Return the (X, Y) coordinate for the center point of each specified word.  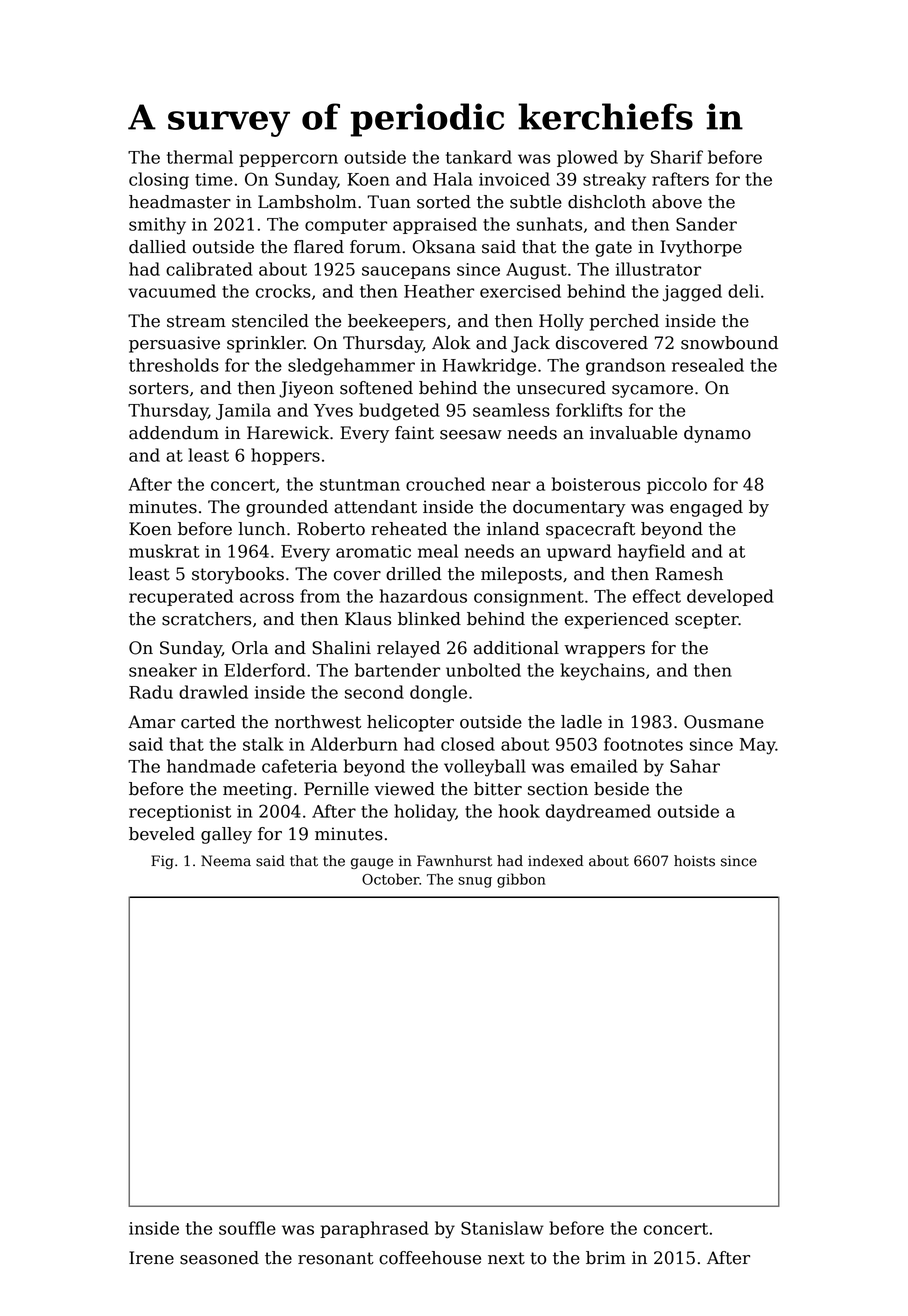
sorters (159, 388)
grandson (625, 367)
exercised (520, 291)
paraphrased (374, 1229)
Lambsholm (307, 202)
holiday (425, 813)
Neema (226, 861)
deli (743, 291)
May (757, 746)
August (536, 271)
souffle (247, 1228)
